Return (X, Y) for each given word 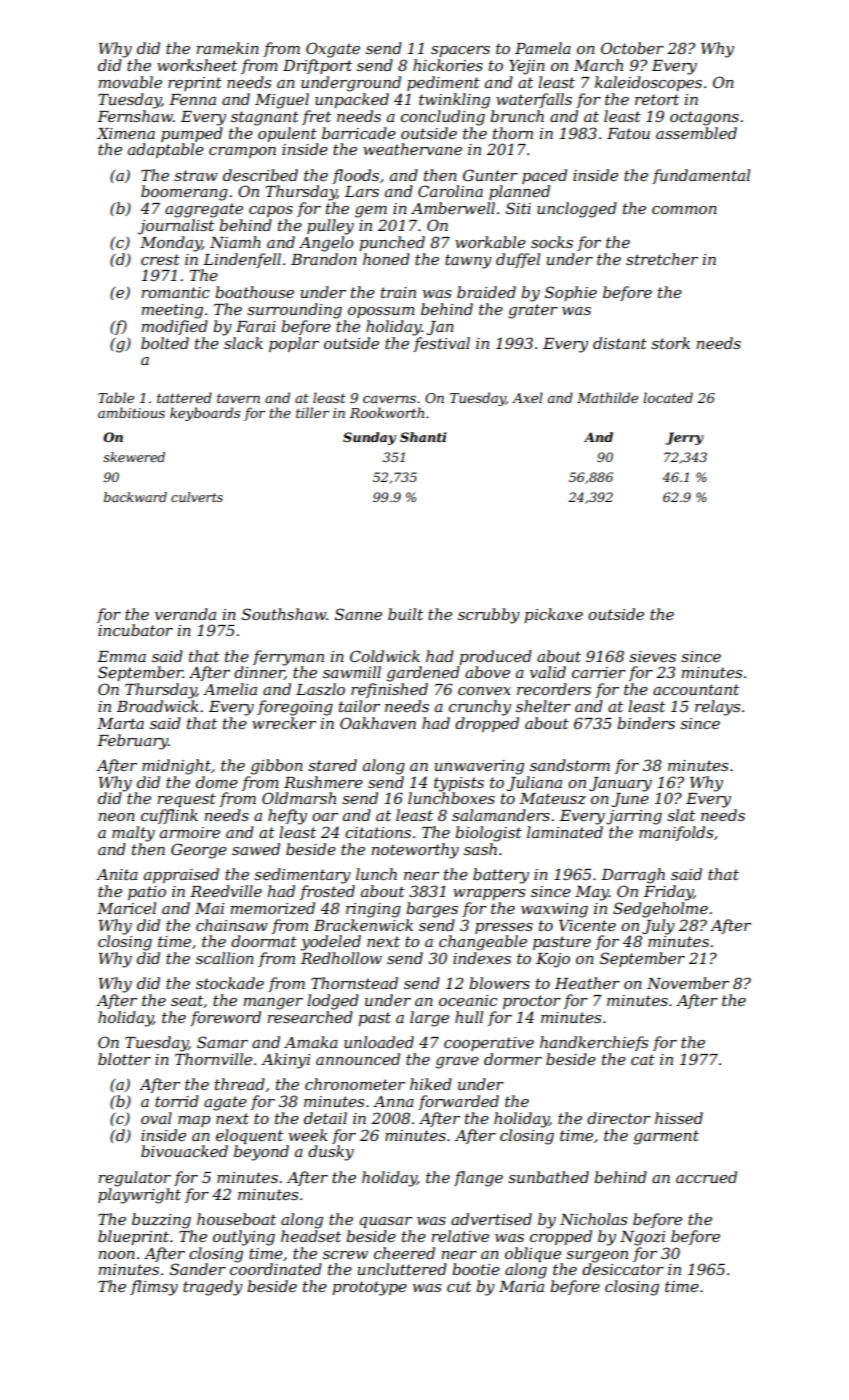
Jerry (684, 438)
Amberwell (453, 208)
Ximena (126, 133)
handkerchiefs (594, 1043)
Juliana (534, 783)
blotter (124, 1059)
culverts (197, 497)
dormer (513, 1059)
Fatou (628, 133)
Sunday (369, 438)
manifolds (676, 833)
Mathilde (607, 397)
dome (217, 782)
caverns (389, 399)
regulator (135, 1179)
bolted (165, 343)
